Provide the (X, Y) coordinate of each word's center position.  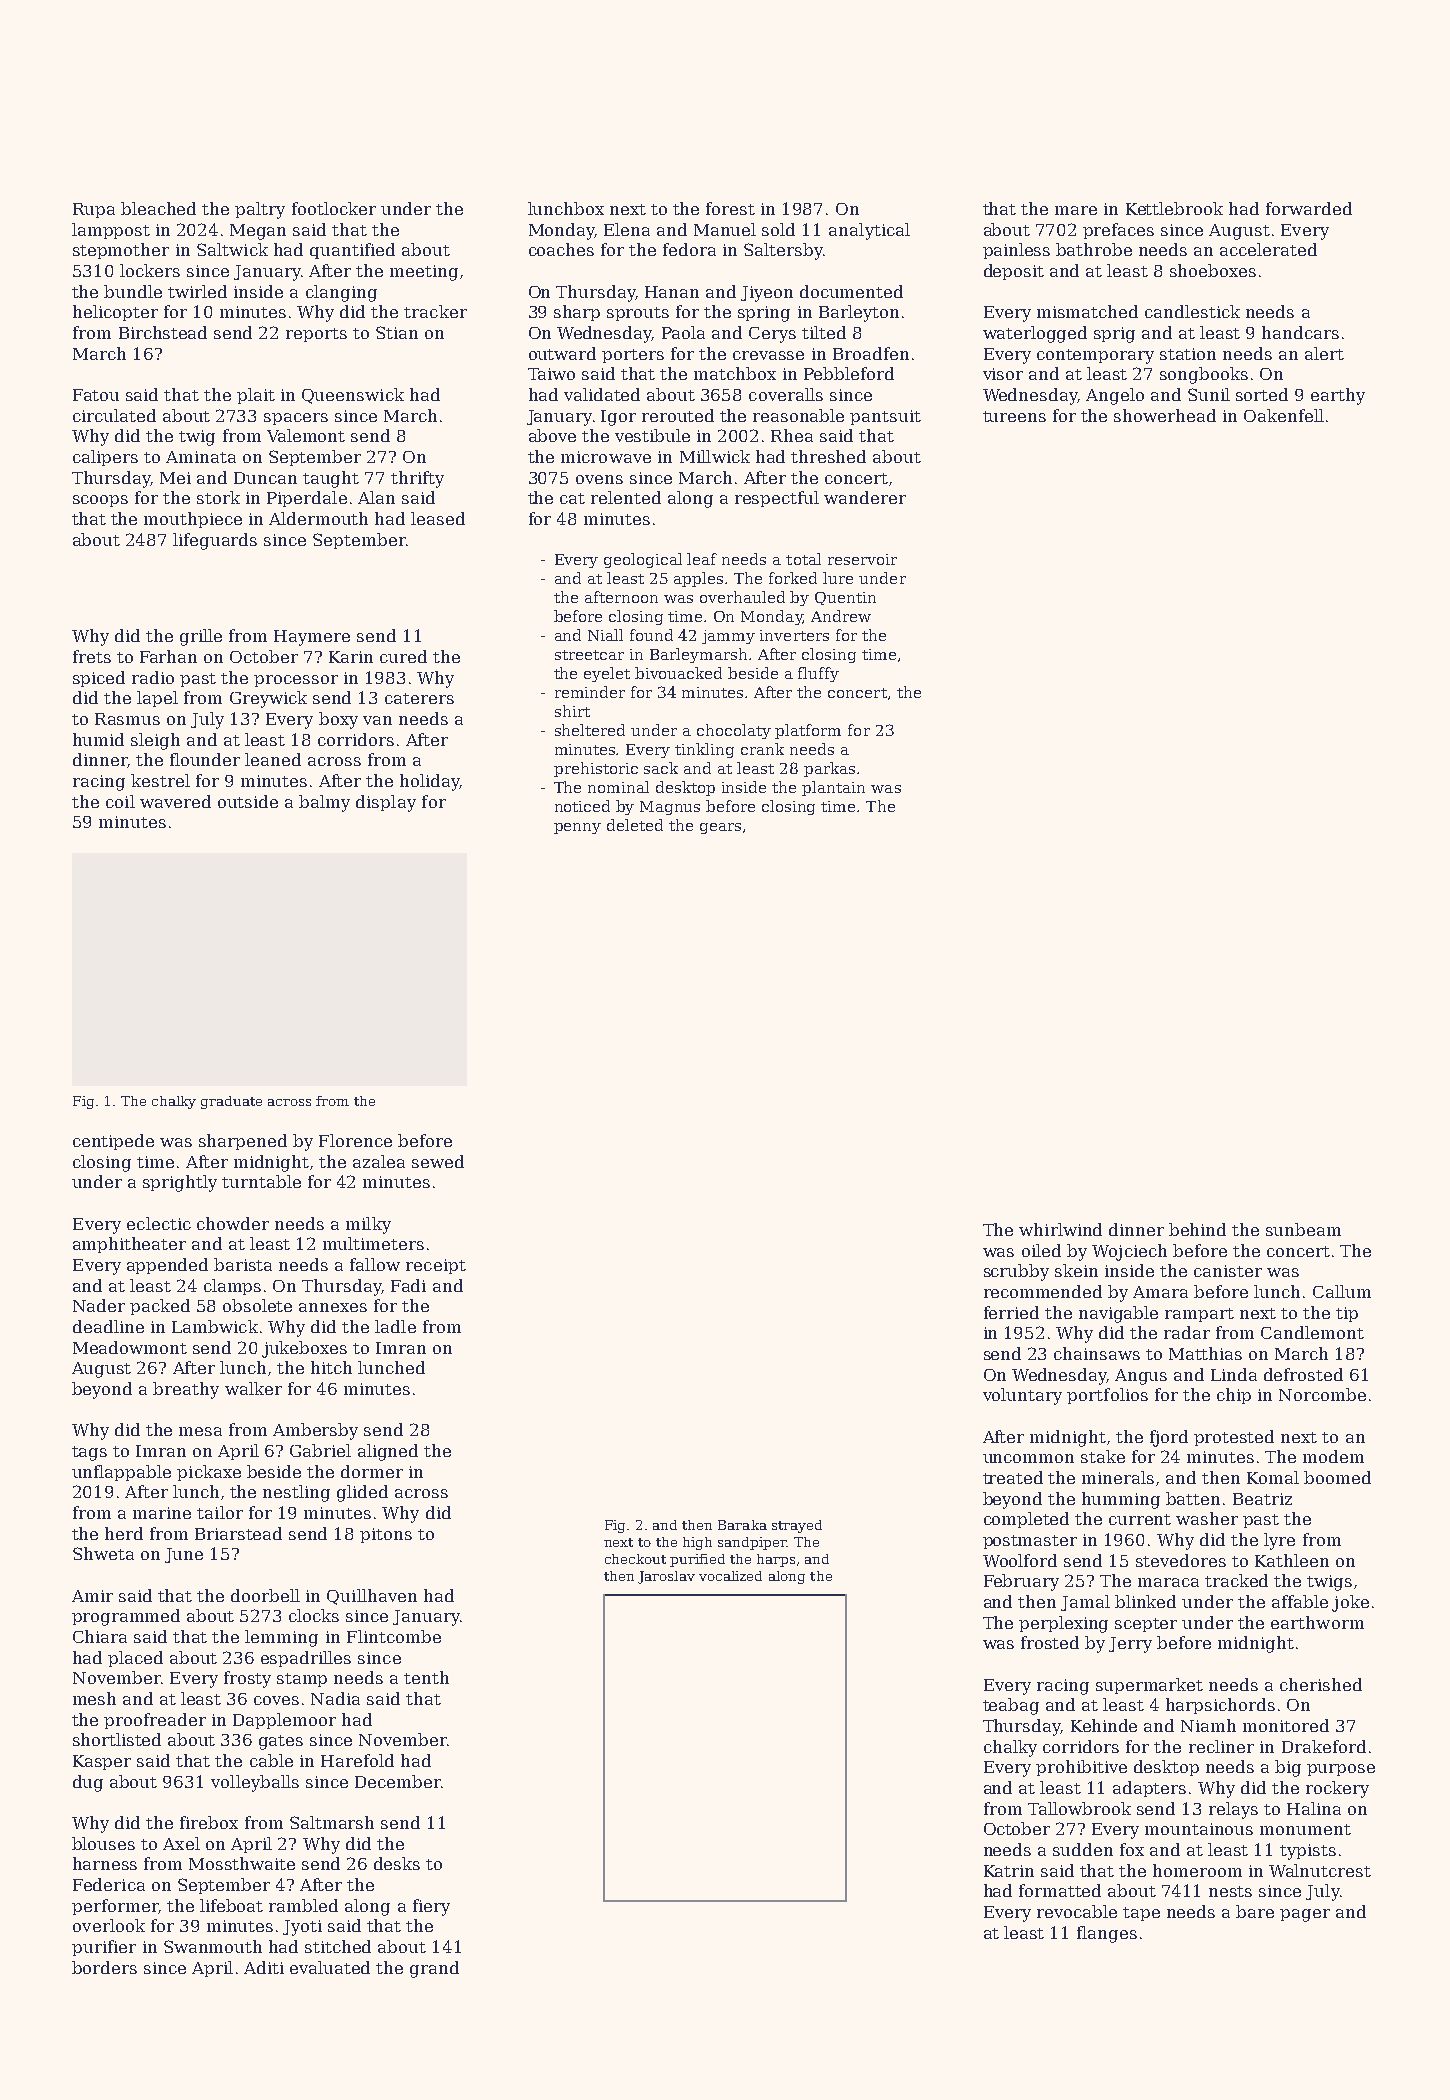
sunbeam (1303, 1229)
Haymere (312, 638)
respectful (777, 499)
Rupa (94, 210)
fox (1132, 1849)
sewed (438, 1161)
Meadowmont (130, 1347)
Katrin (1009, 1871)
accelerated (1268, 249)
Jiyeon (767, 294)
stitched (338, 1946)
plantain (833, 788)
